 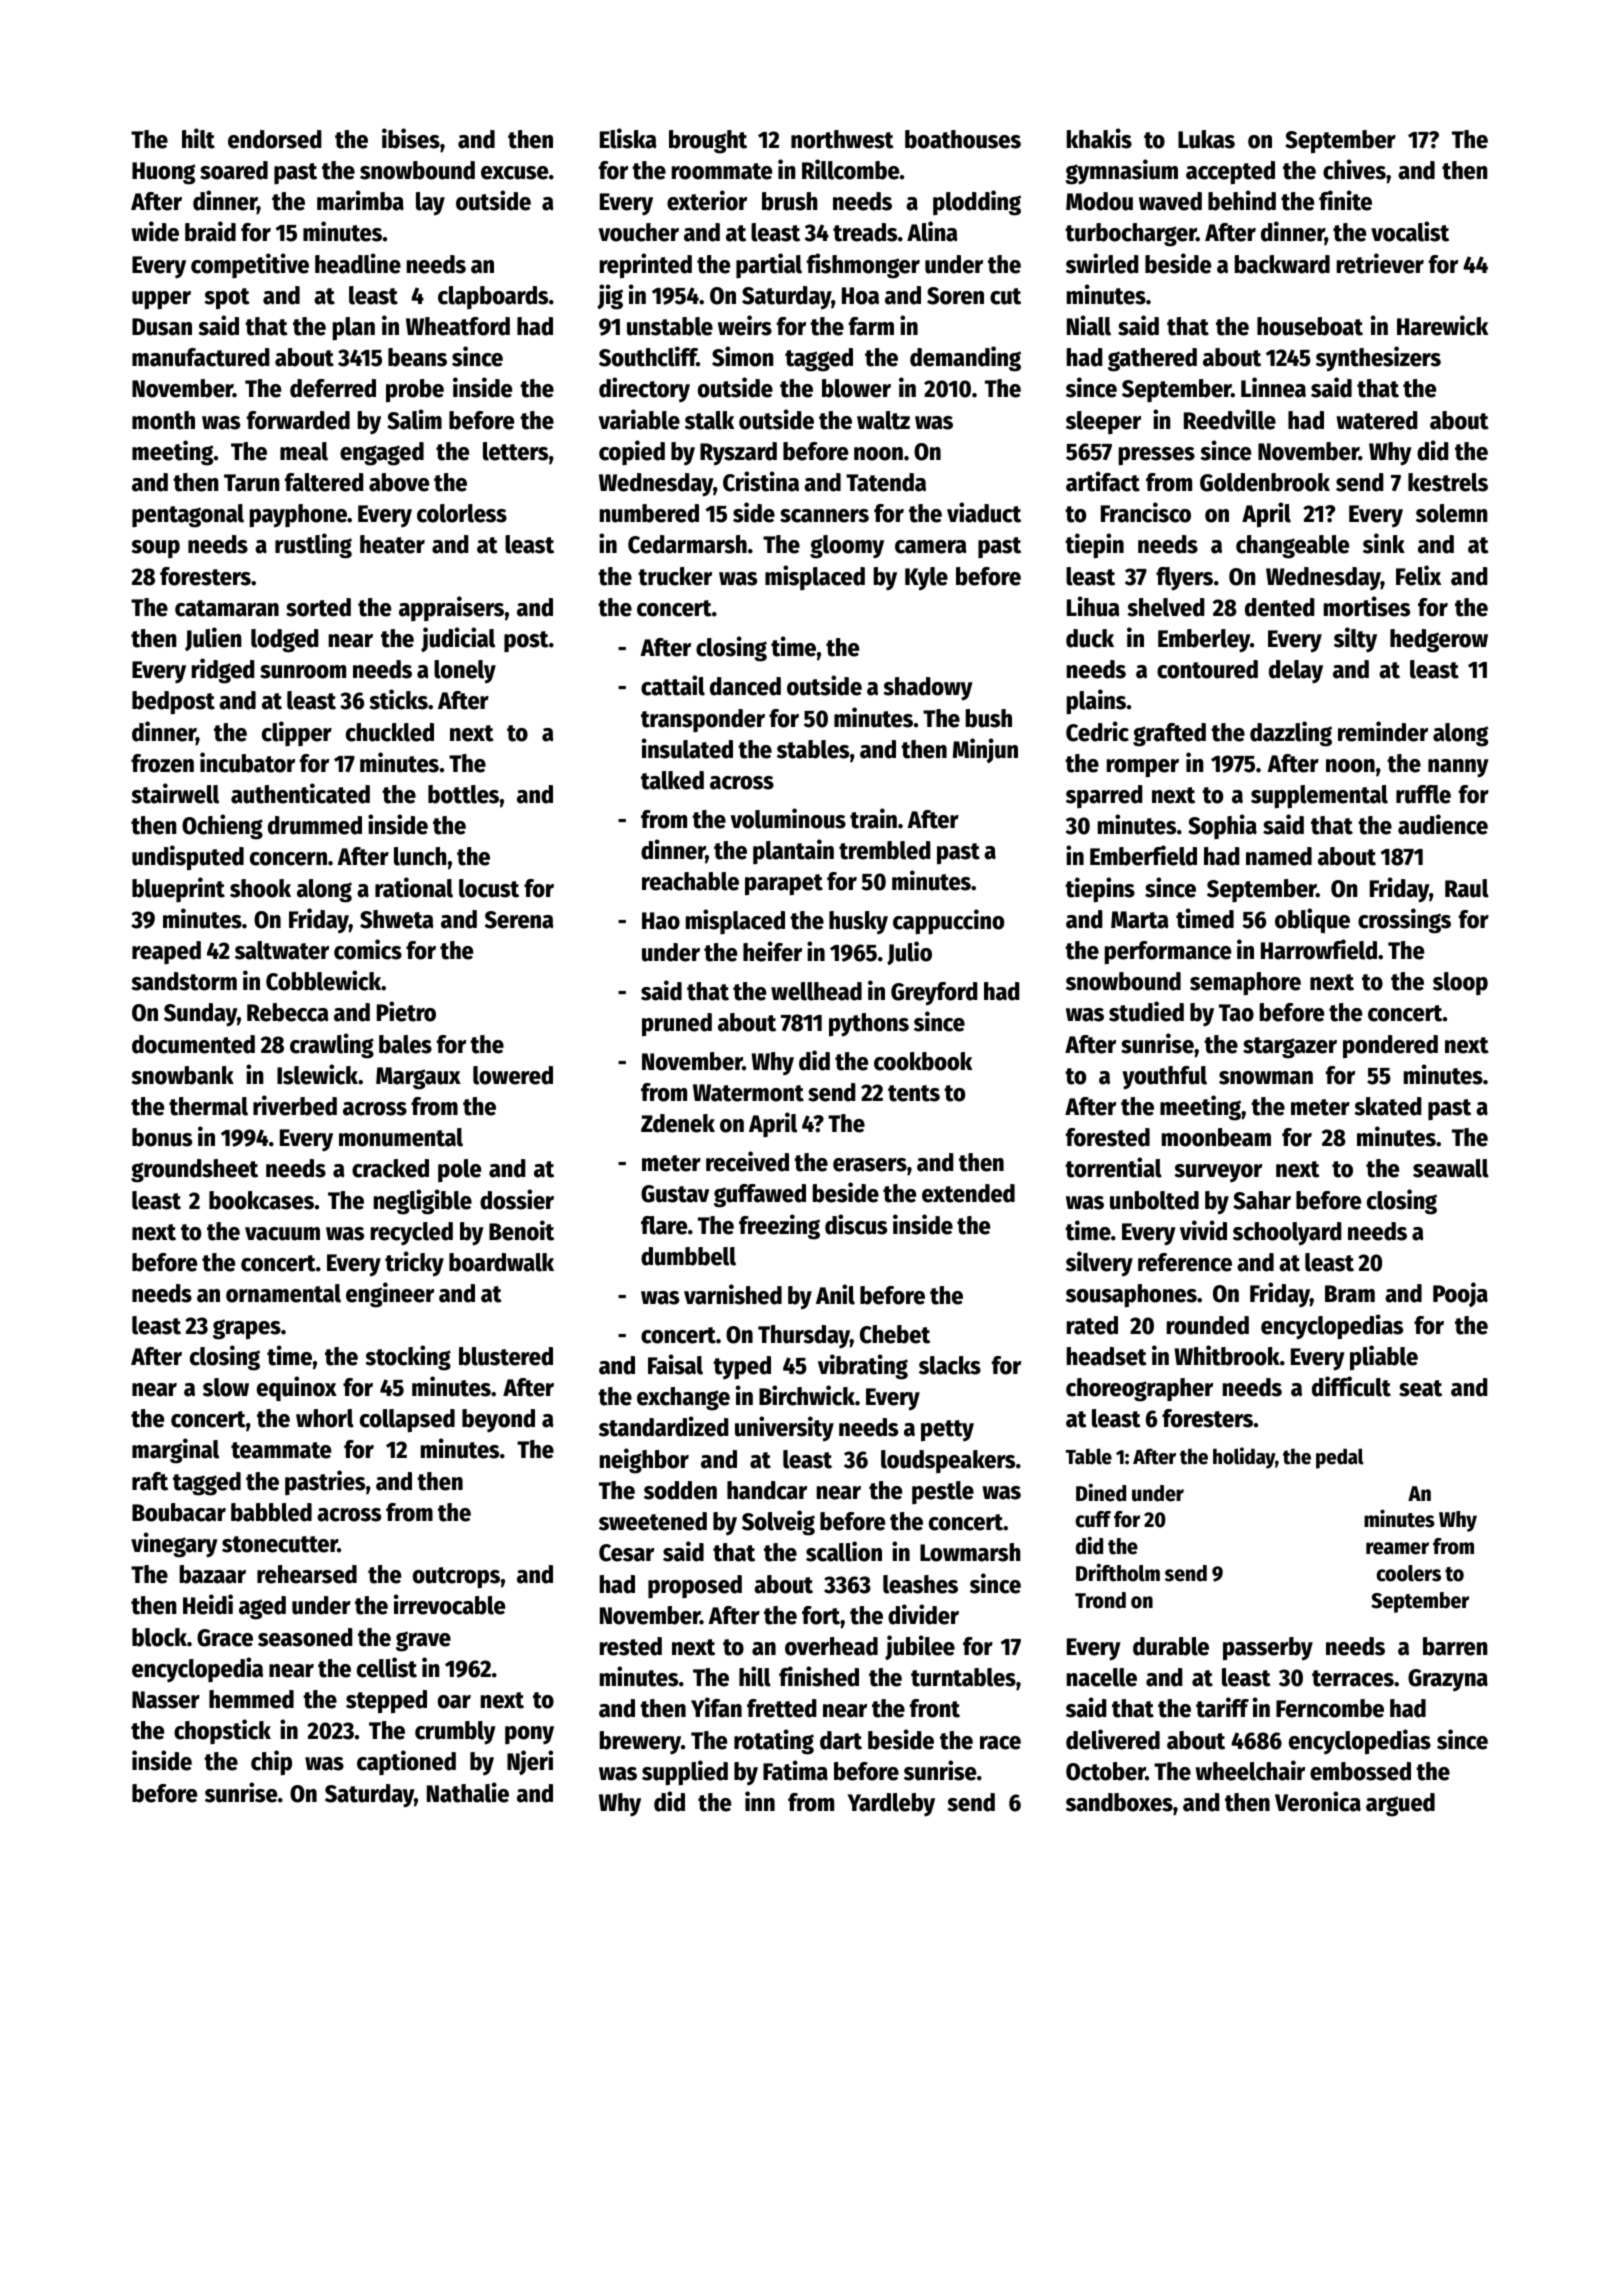 I want to click on talked, so click(x=672, y=780).
